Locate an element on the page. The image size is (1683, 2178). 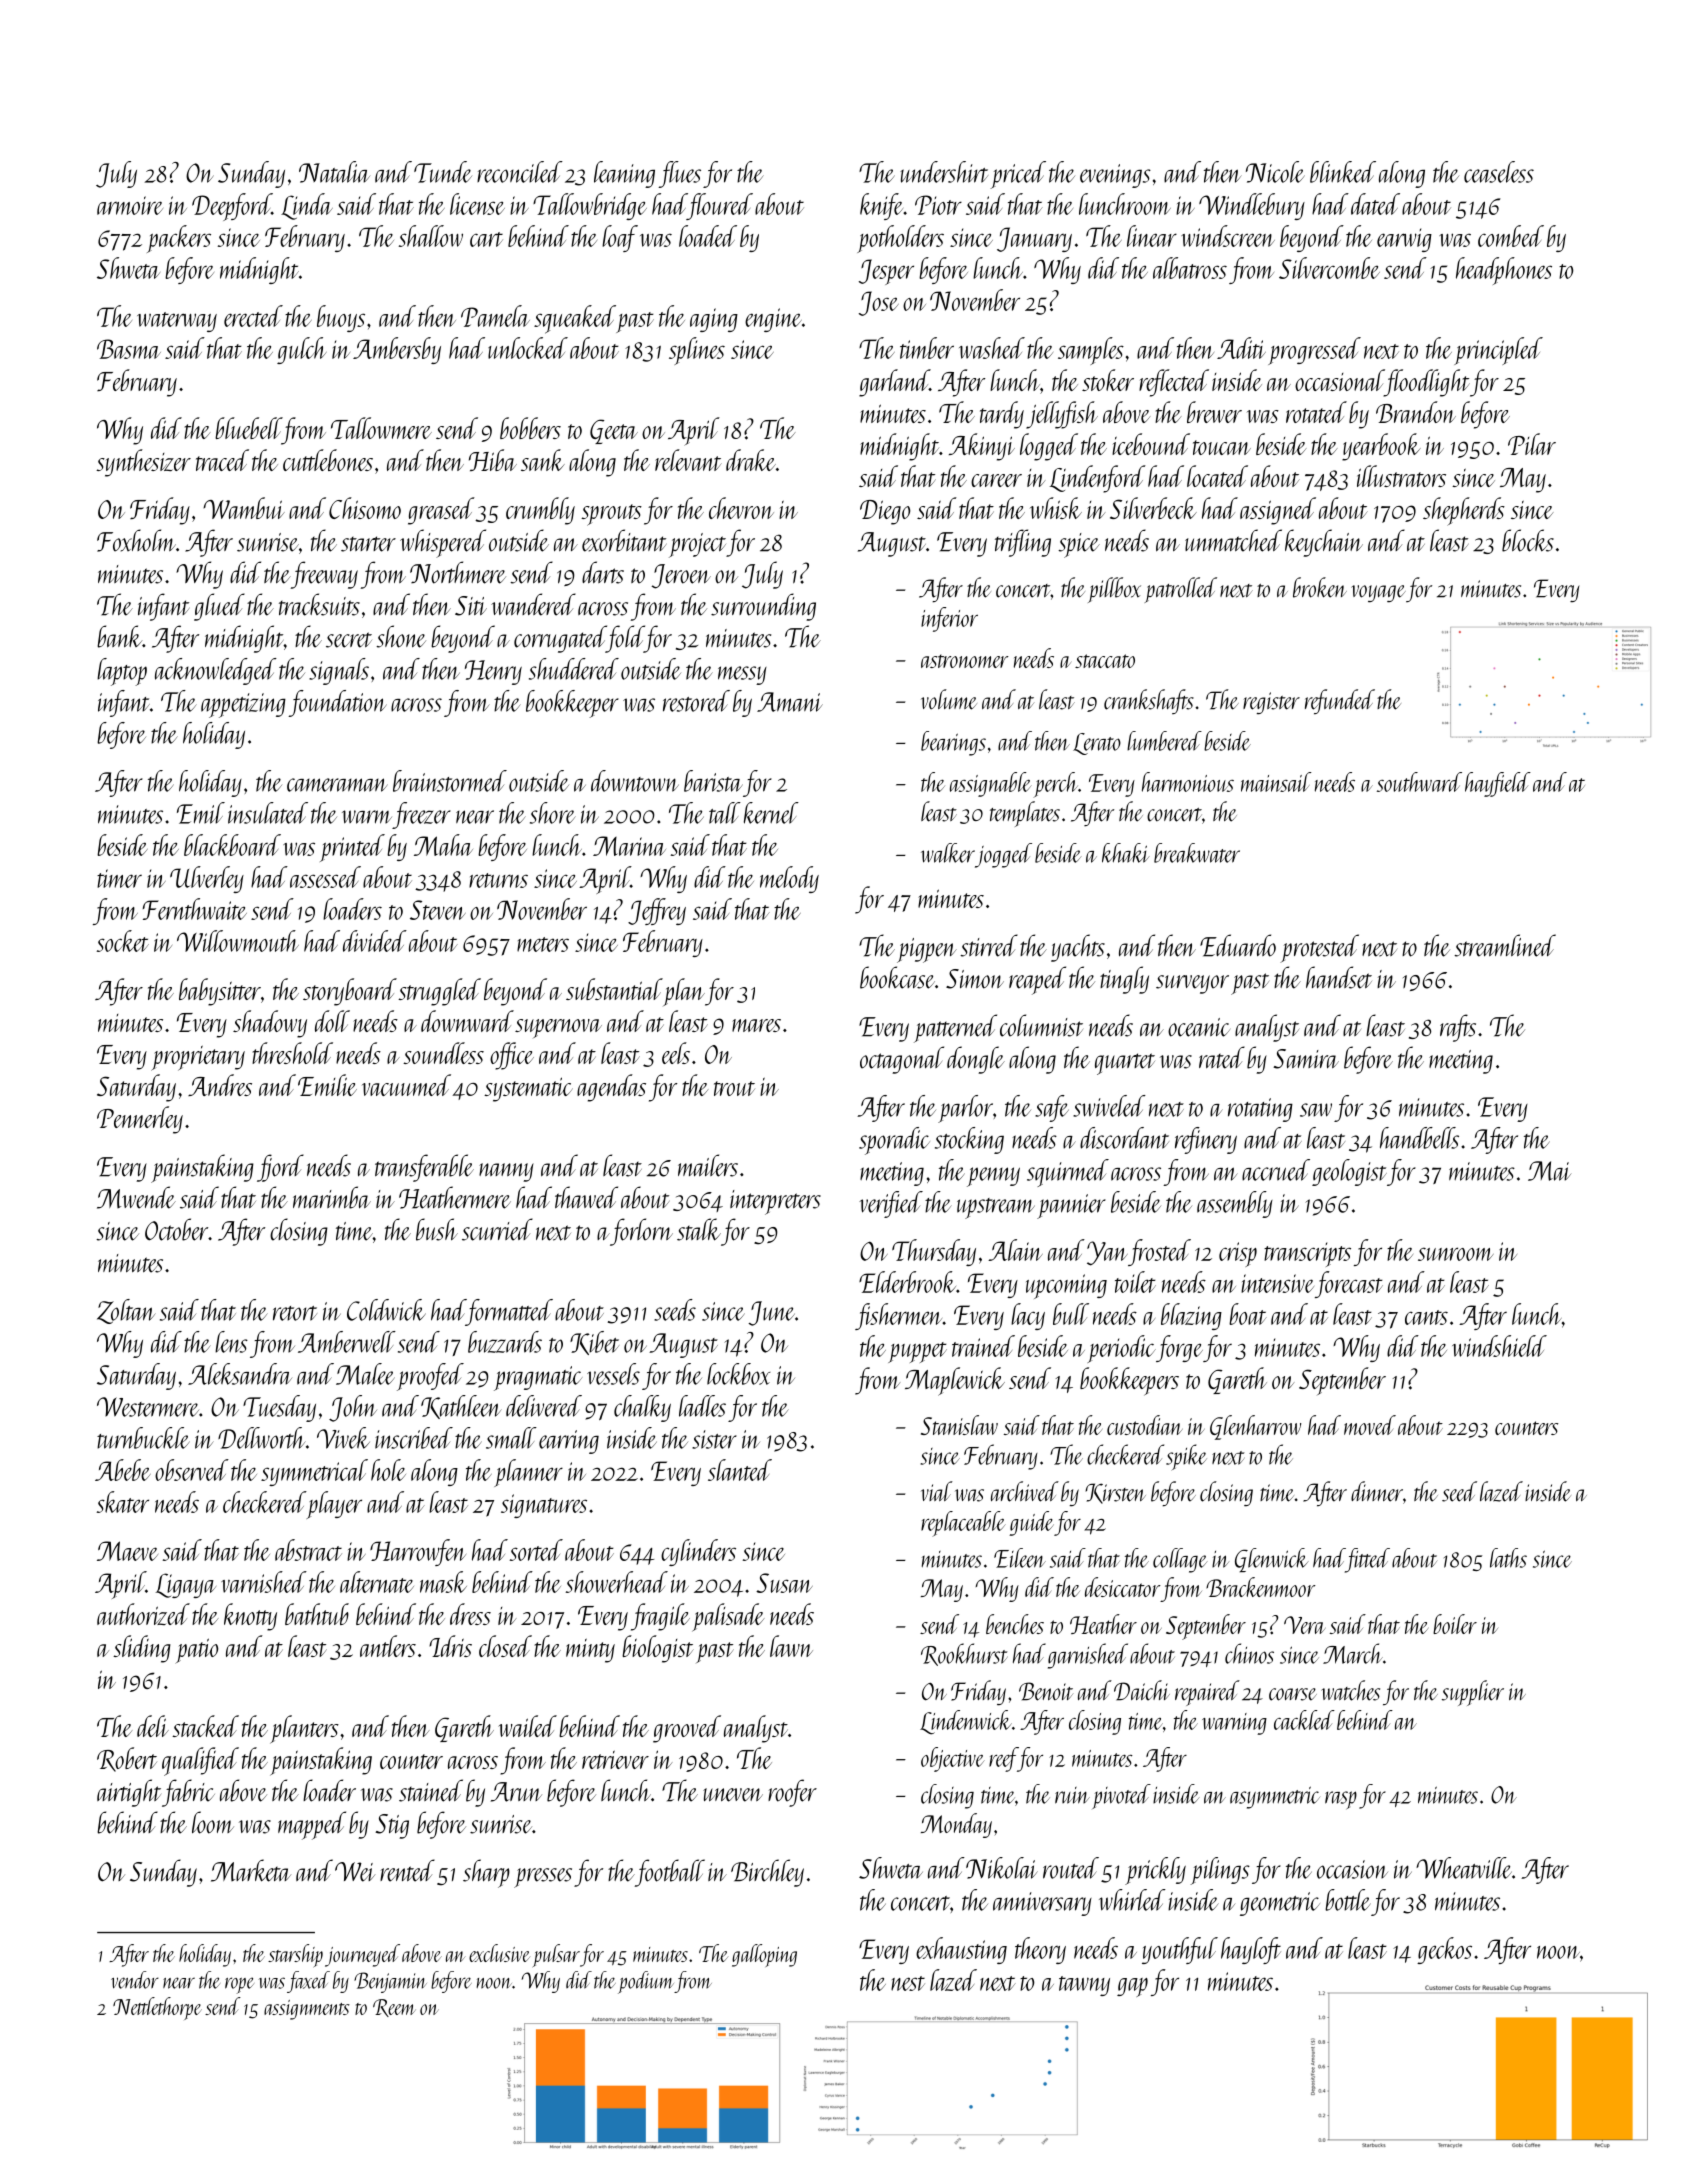
surrounding is located at coordinates (763, 607).
